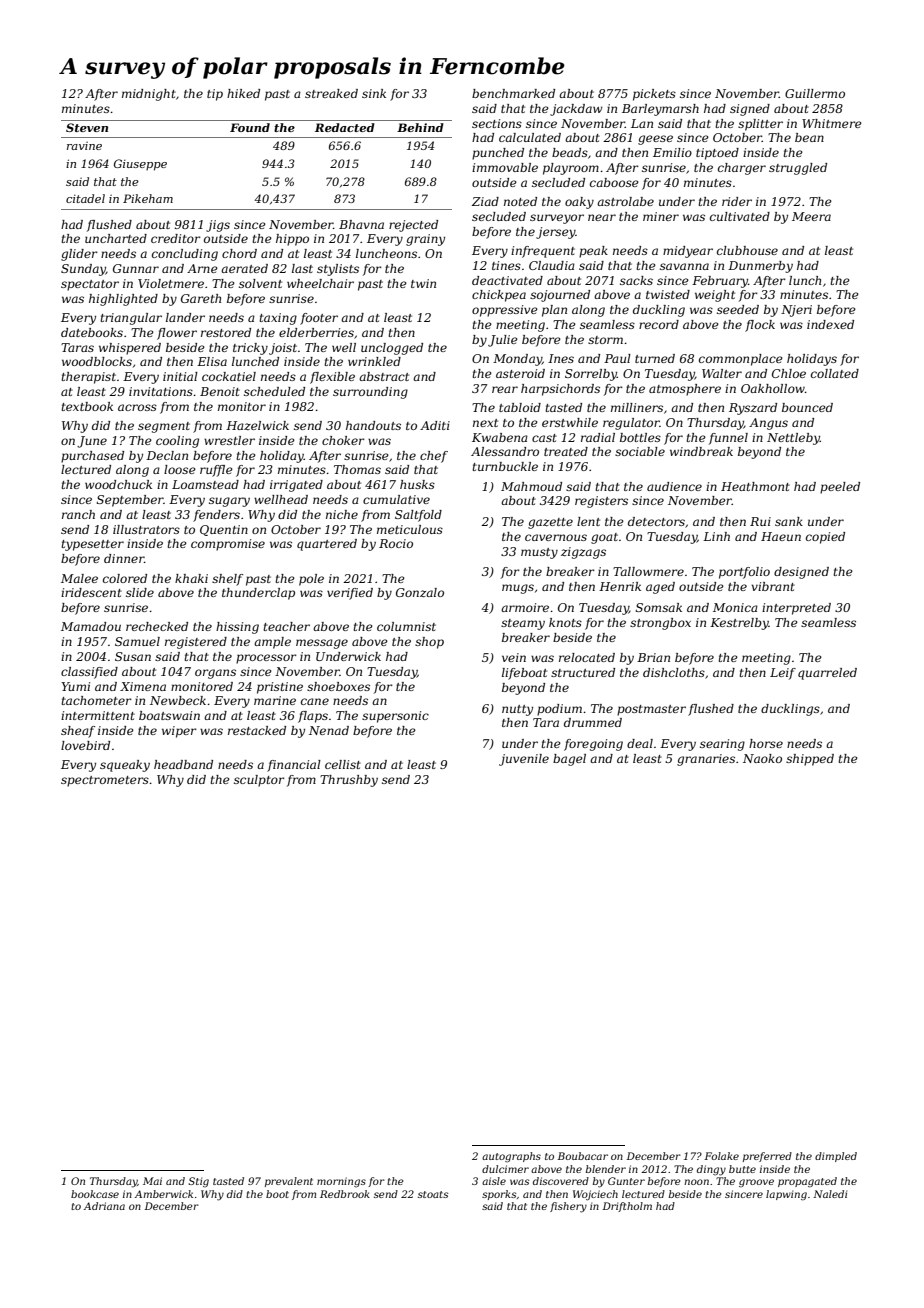 This image has height=1308, width=924. Describe the element at coordinates (520, 407) in the image. I see `tabloid` at that location.
